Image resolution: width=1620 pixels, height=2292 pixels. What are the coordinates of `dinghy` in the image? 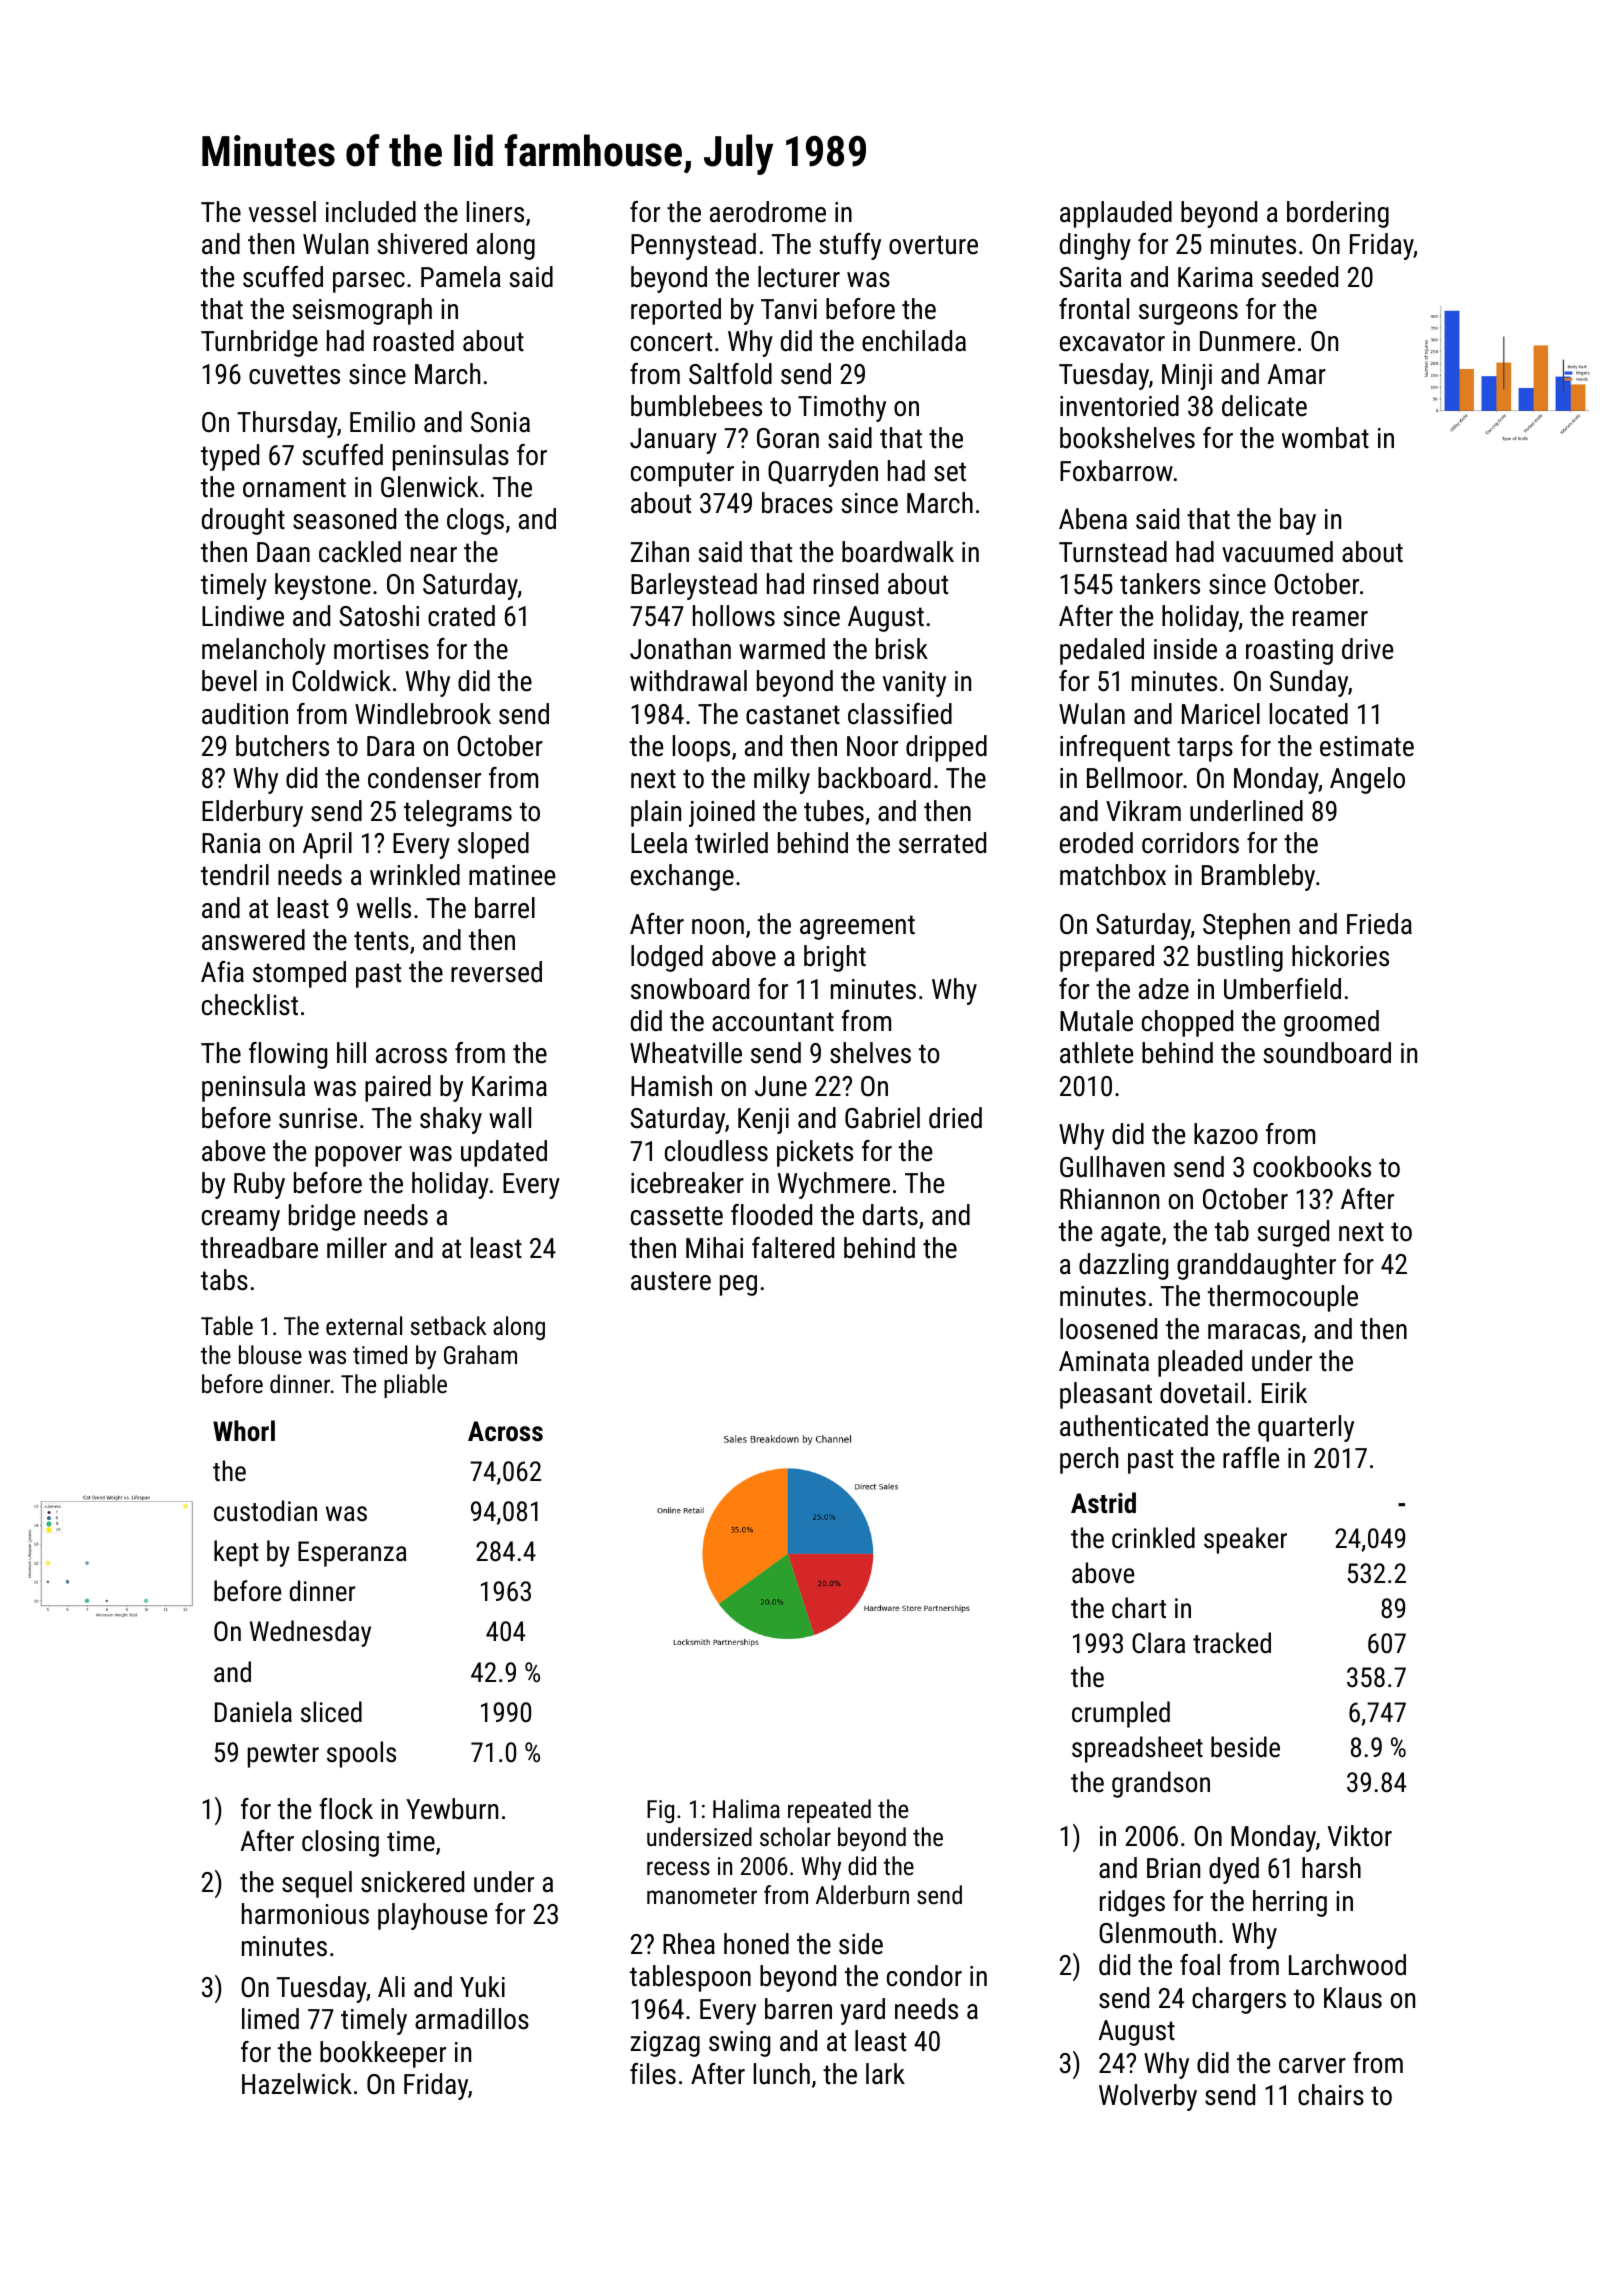 It's located at (1095, 246).
